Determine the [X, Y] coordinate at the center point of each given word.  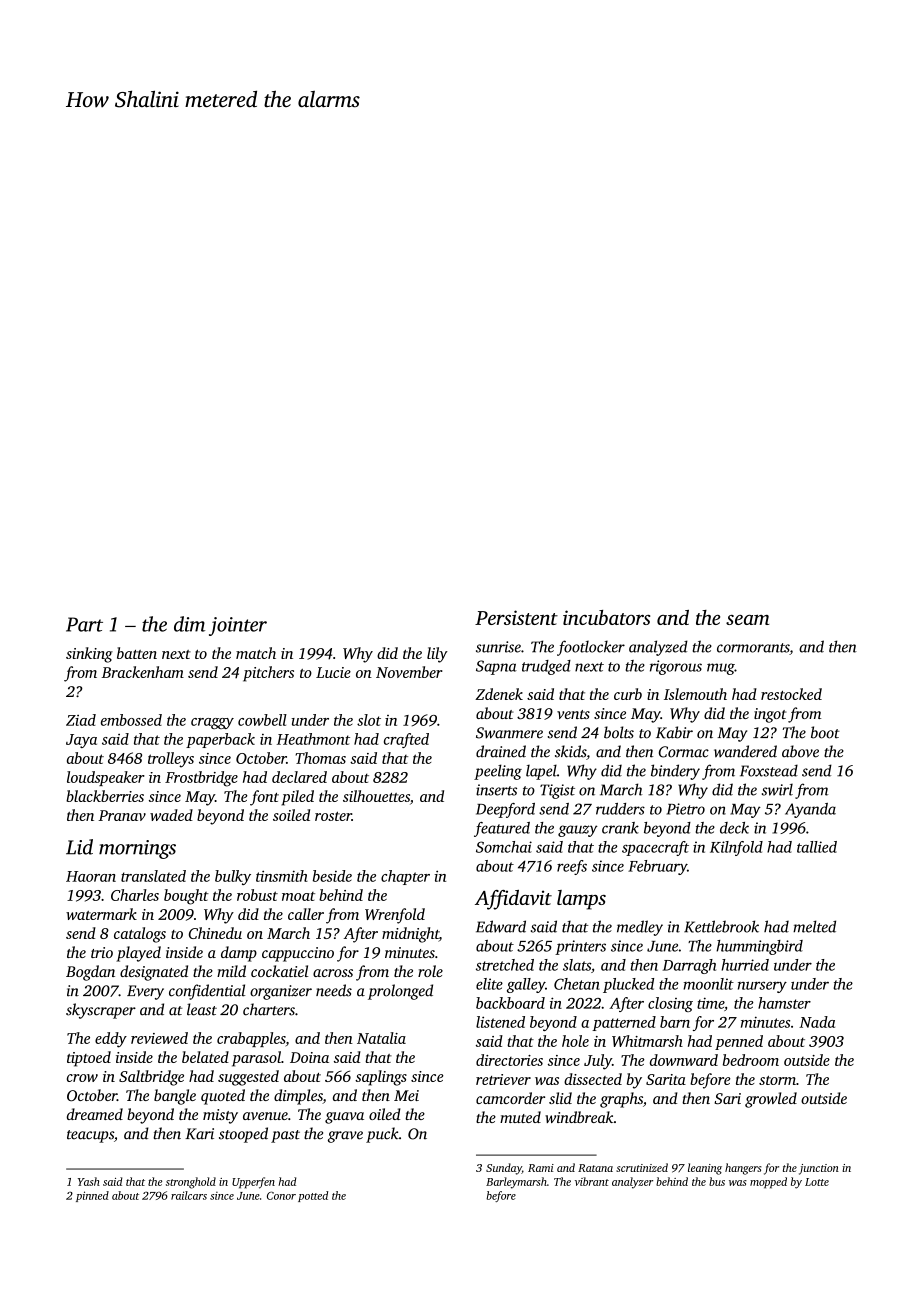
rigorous [676, 667]
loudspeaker [106, 778]
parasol [256, 1059]
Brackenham [143, 672]
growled [771, 1100]
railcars [189, 1195]
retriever [503, 1079]
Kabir [674, 732]
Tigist [557, 791]
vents [573, 714]
